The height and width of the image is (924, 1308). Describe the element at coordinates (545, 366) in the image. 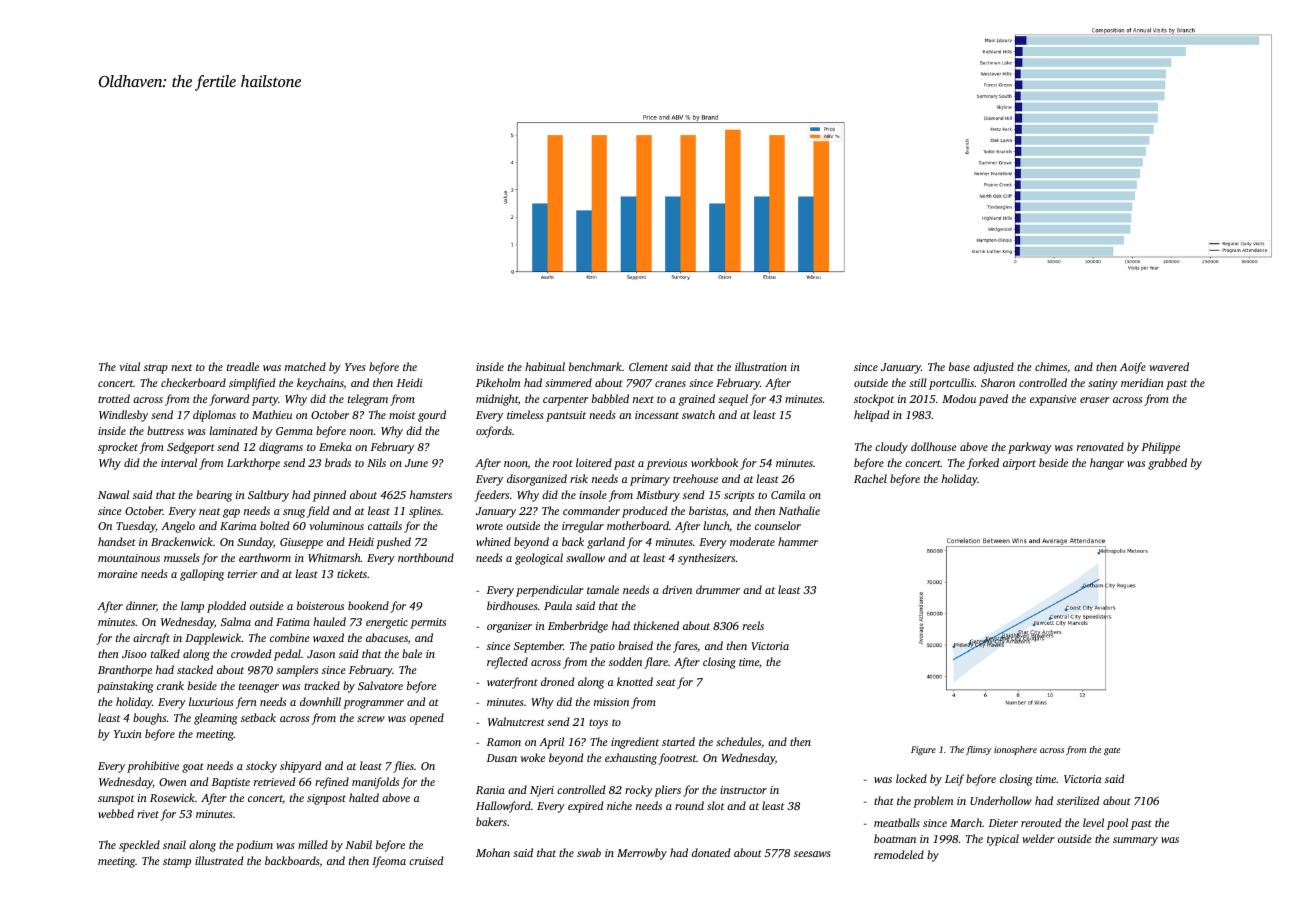

I see `habitual` at that location.
